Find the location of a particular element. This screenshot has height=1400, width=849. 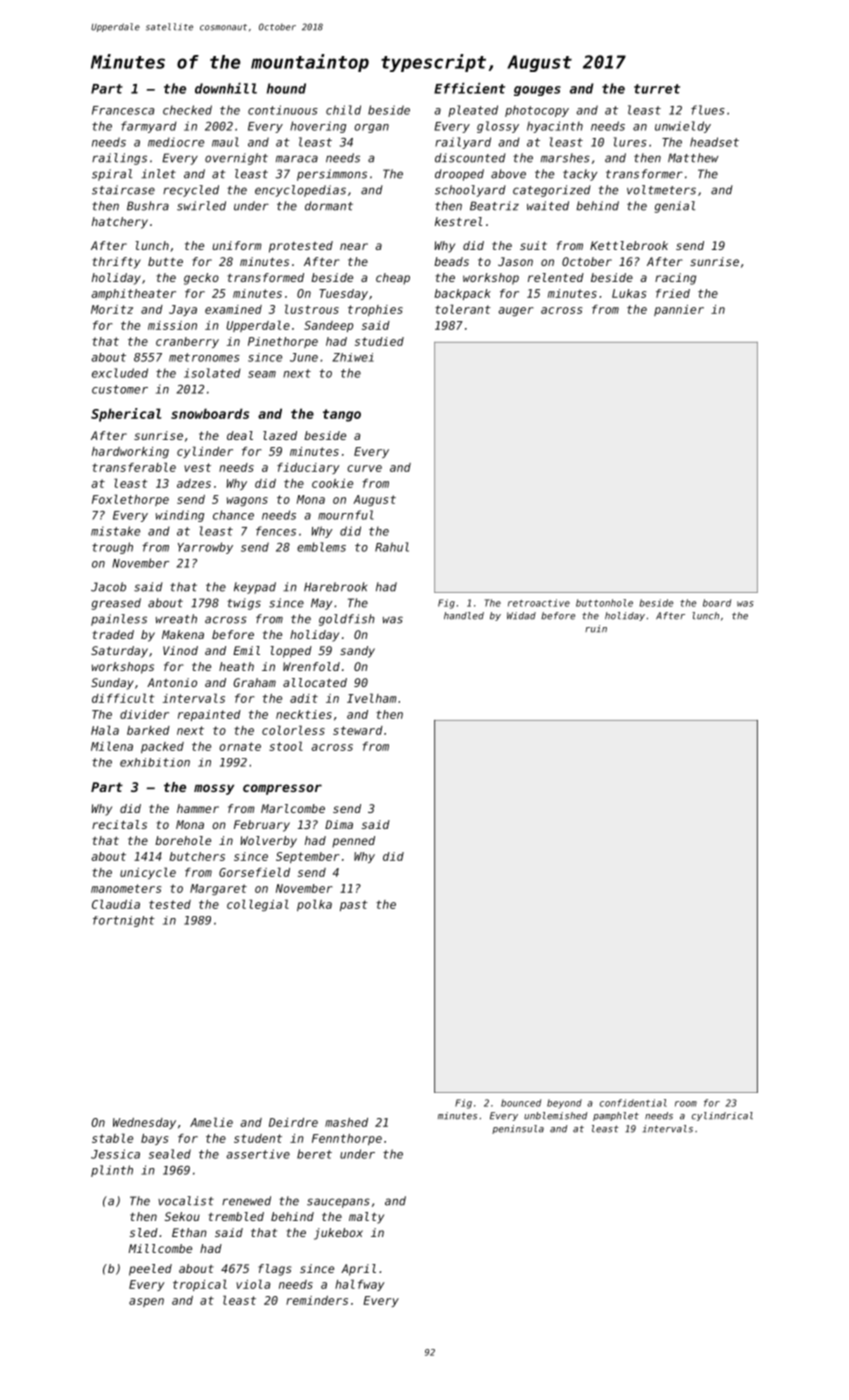

Milena is located at coordinates (112, 746).
